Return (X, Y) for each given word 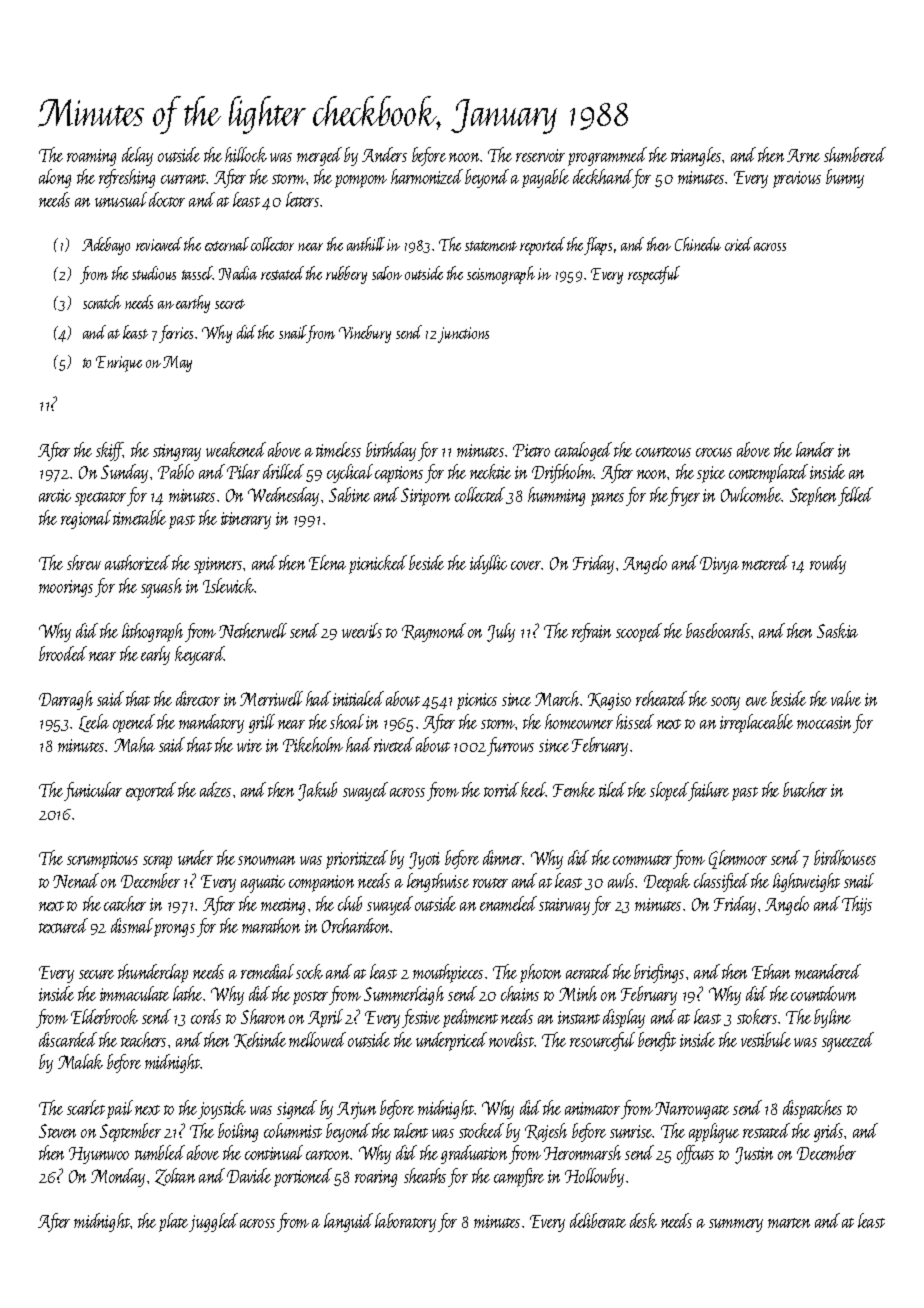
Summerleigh (404, 995)
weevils (362, 630)
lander (815, 449)
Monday (118, 1177)
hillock (246, 154)
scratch (102, 302)
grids (828, 1132)
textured (63, 925)
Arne (803, 155)
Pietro (531, 450)
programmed (607, 156)
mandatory (211, 723)
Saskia (837, 630)
